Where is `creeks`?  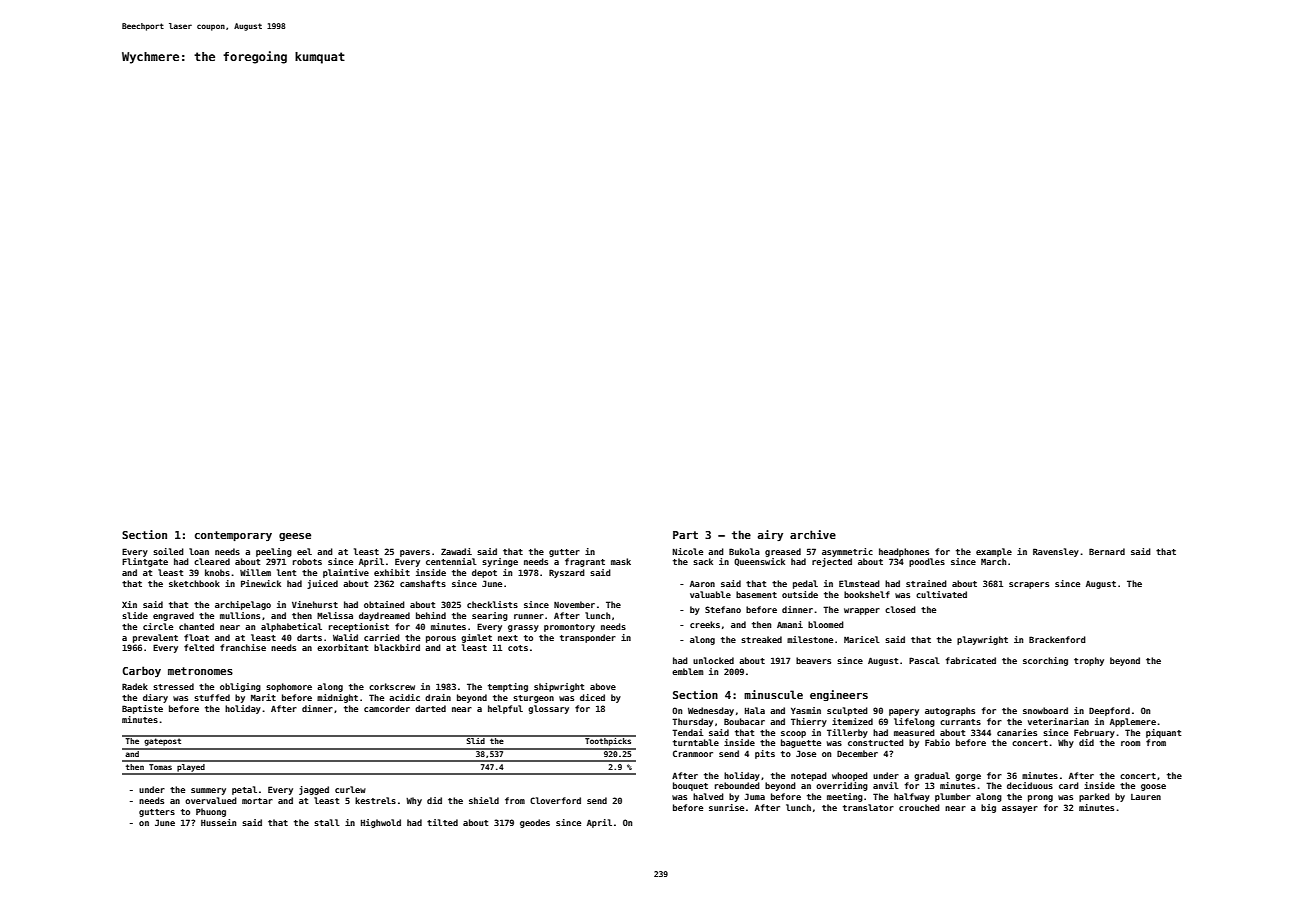 creeks is located at coordinates (705, 624).
